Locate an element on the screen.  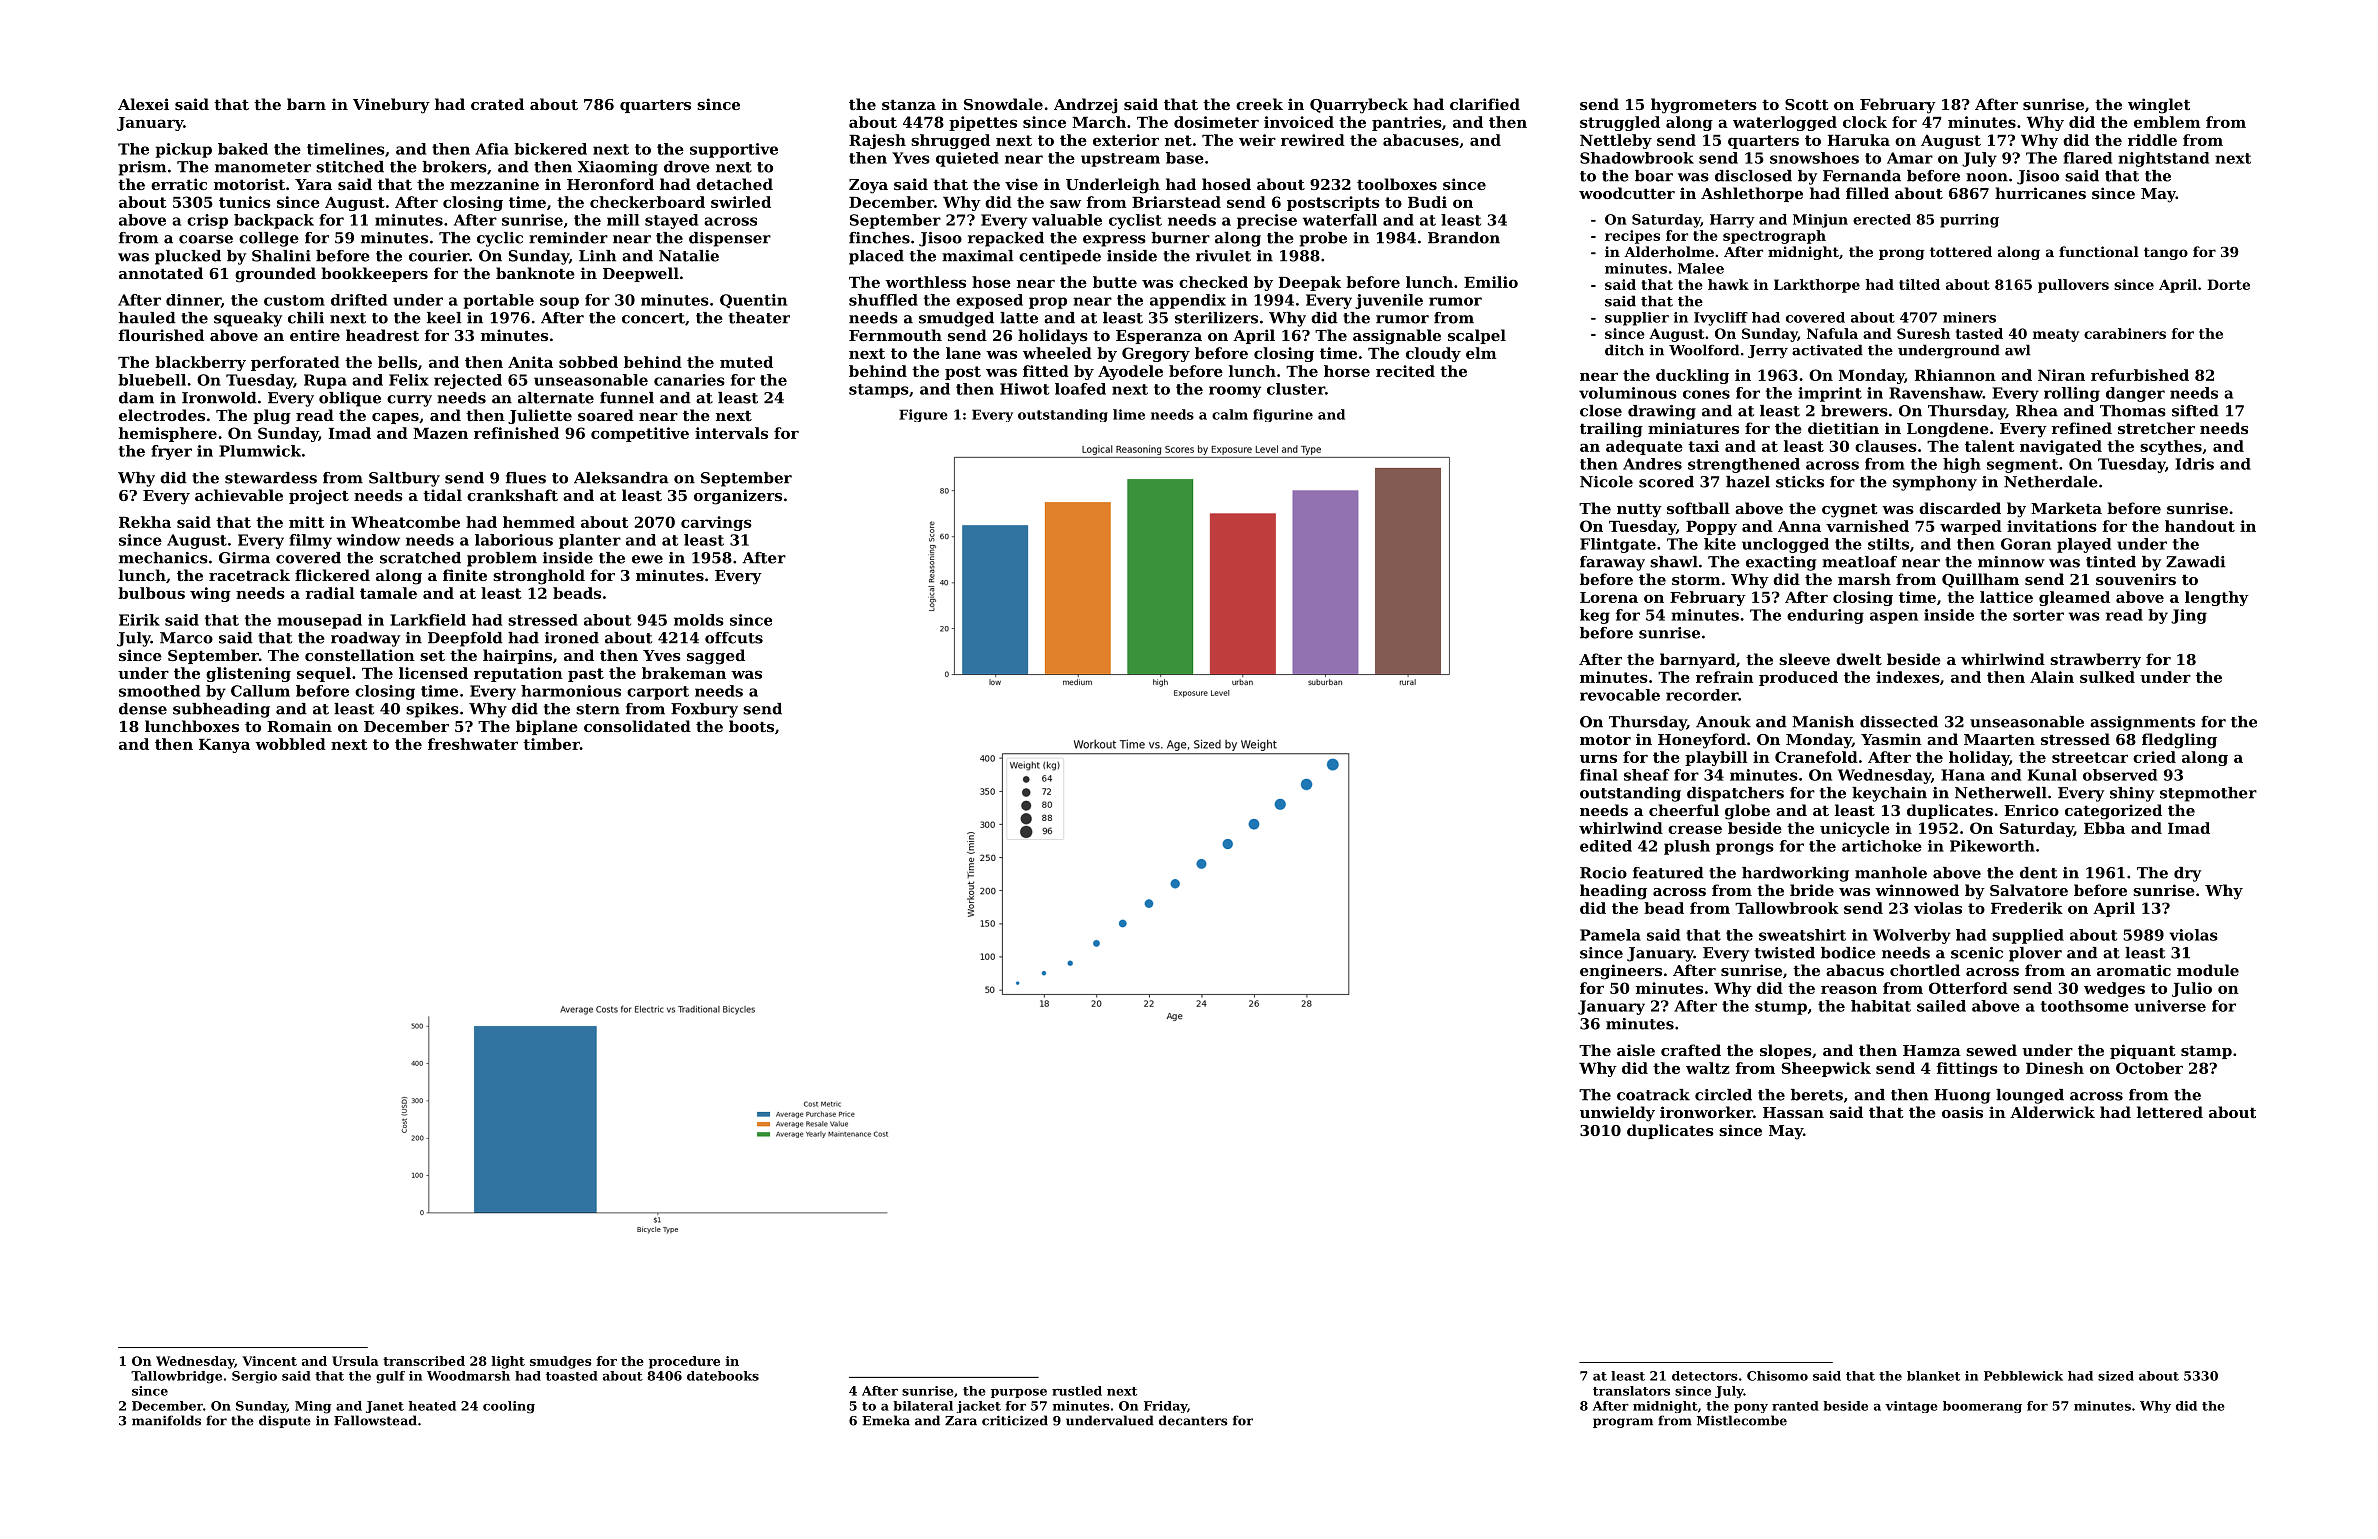
Rocio is located at coordinates (1603, 873).
